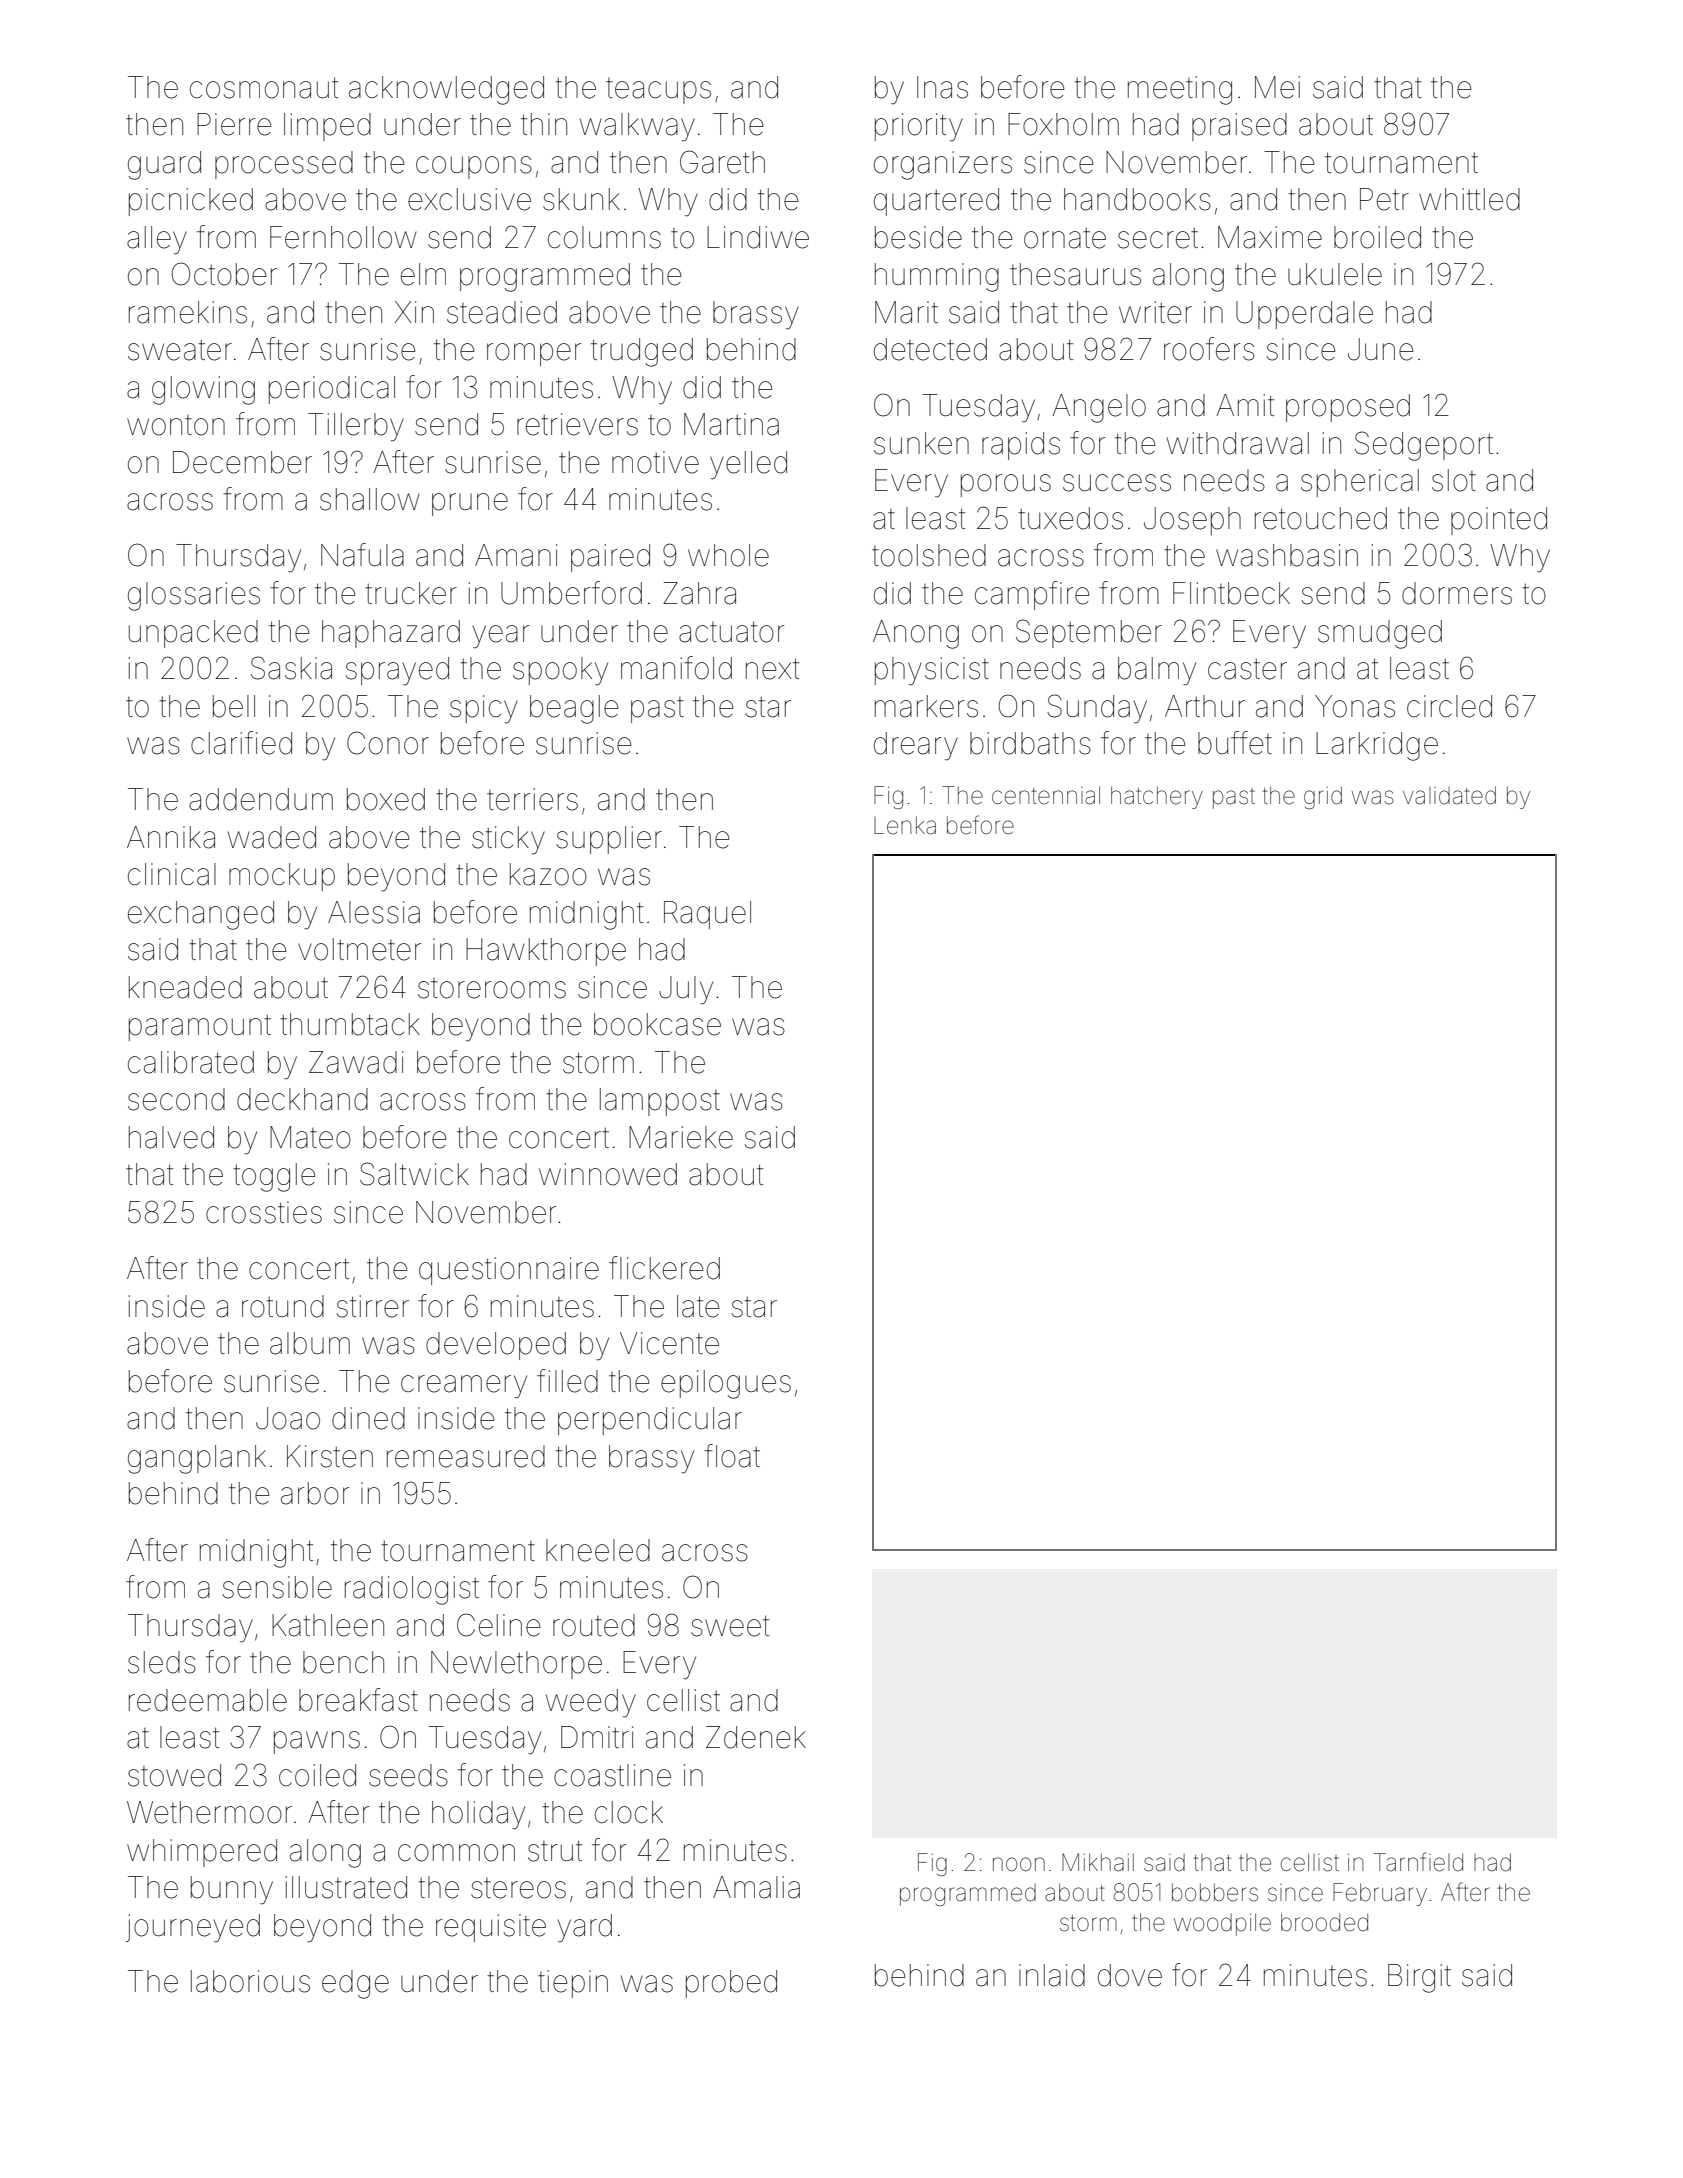 The height and width of the screenshot is (2178, 1683). What do you see at coordinates (1418, 1862) in the screenshot?
I see `Tarnfield` at bounding box center [1418, 1862].
